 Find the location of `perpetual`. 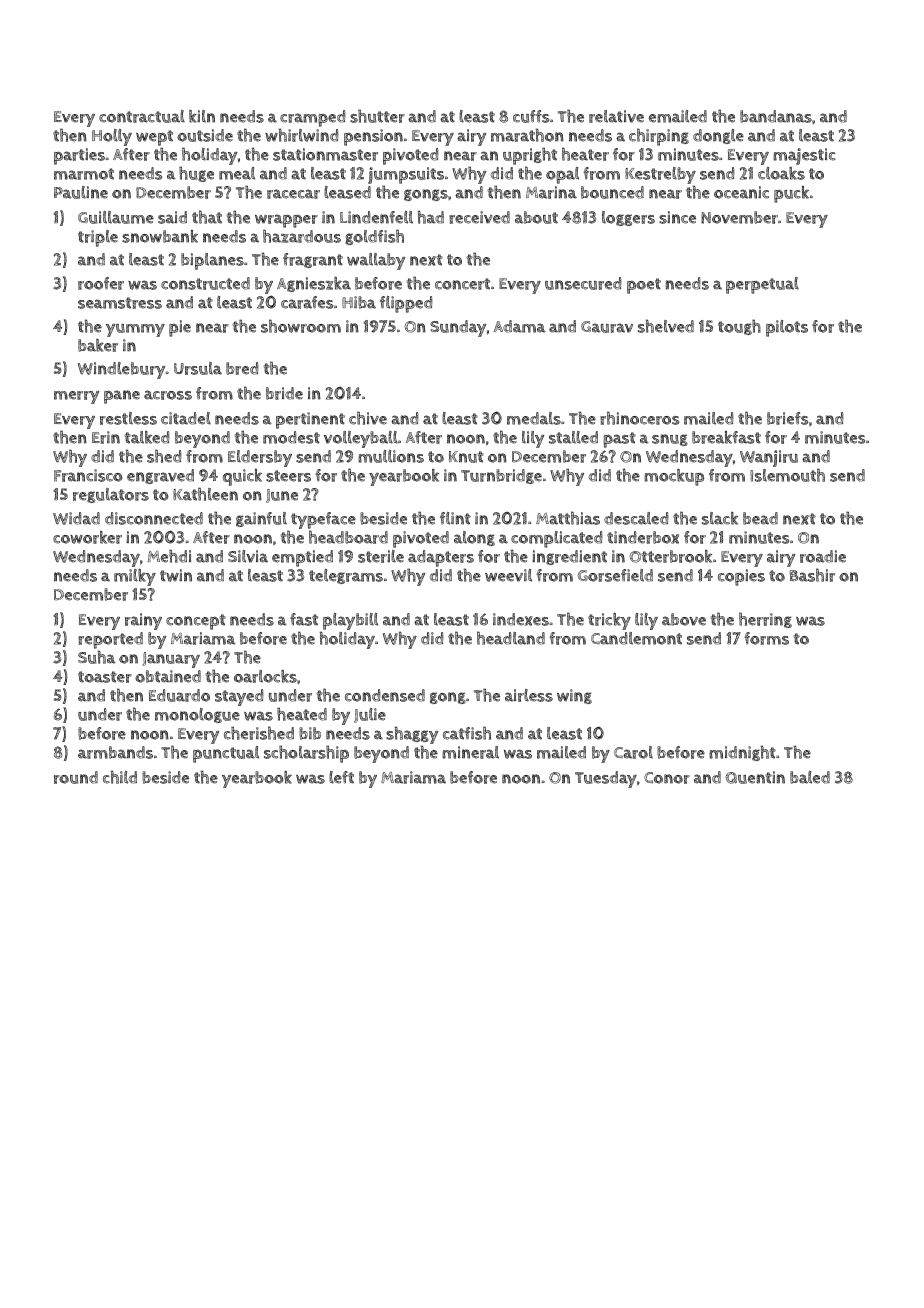

perpetual is located at coordinates (762, 285).
